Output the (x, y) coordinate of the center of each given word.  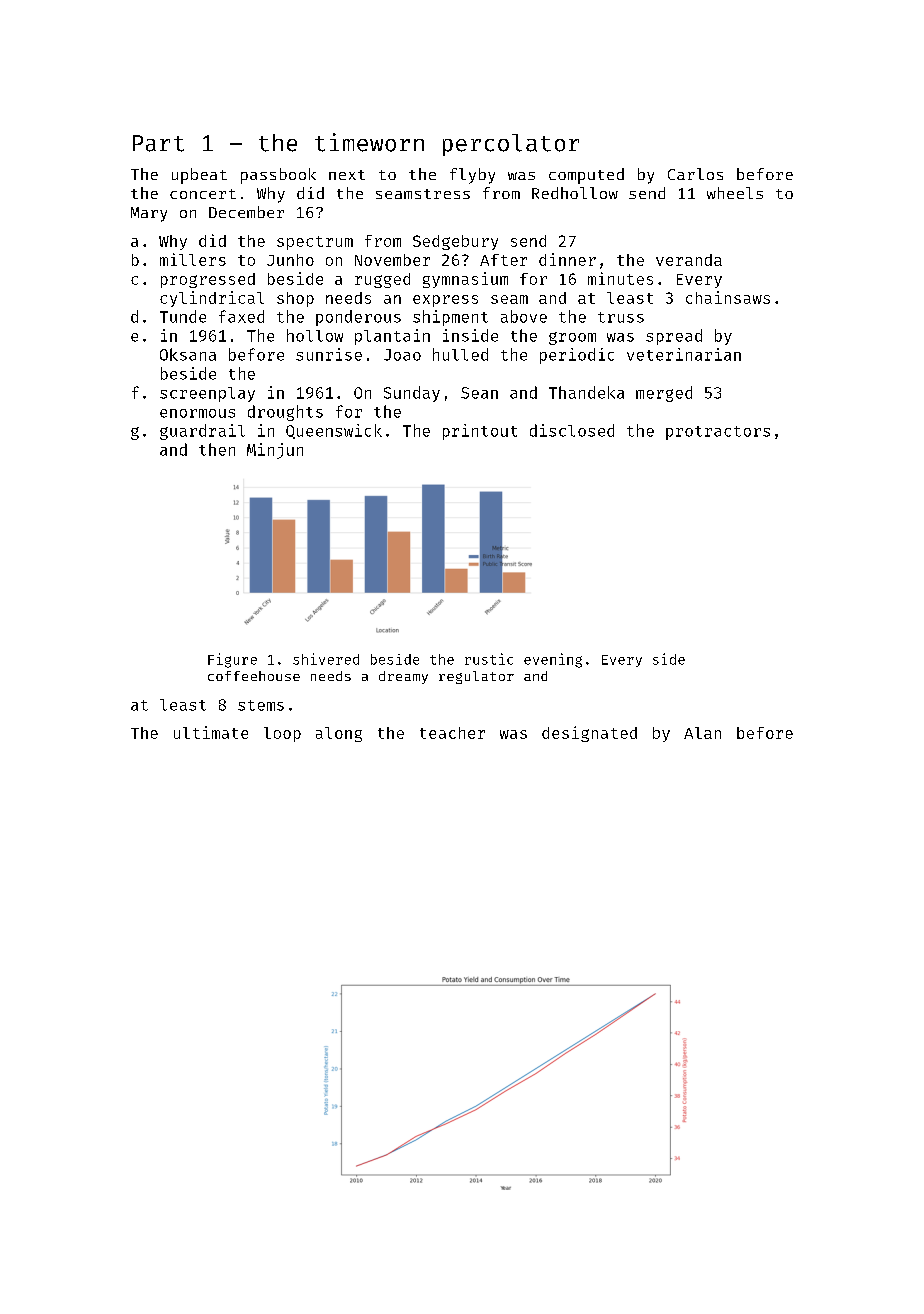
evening (553, 660)
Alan (702, 733)
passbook (278, 176)
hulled (460, 354)
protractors (718, 433)
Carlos (695, 174)
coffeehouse (254, 676)
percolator (511, 145)
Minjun (275, 451)
